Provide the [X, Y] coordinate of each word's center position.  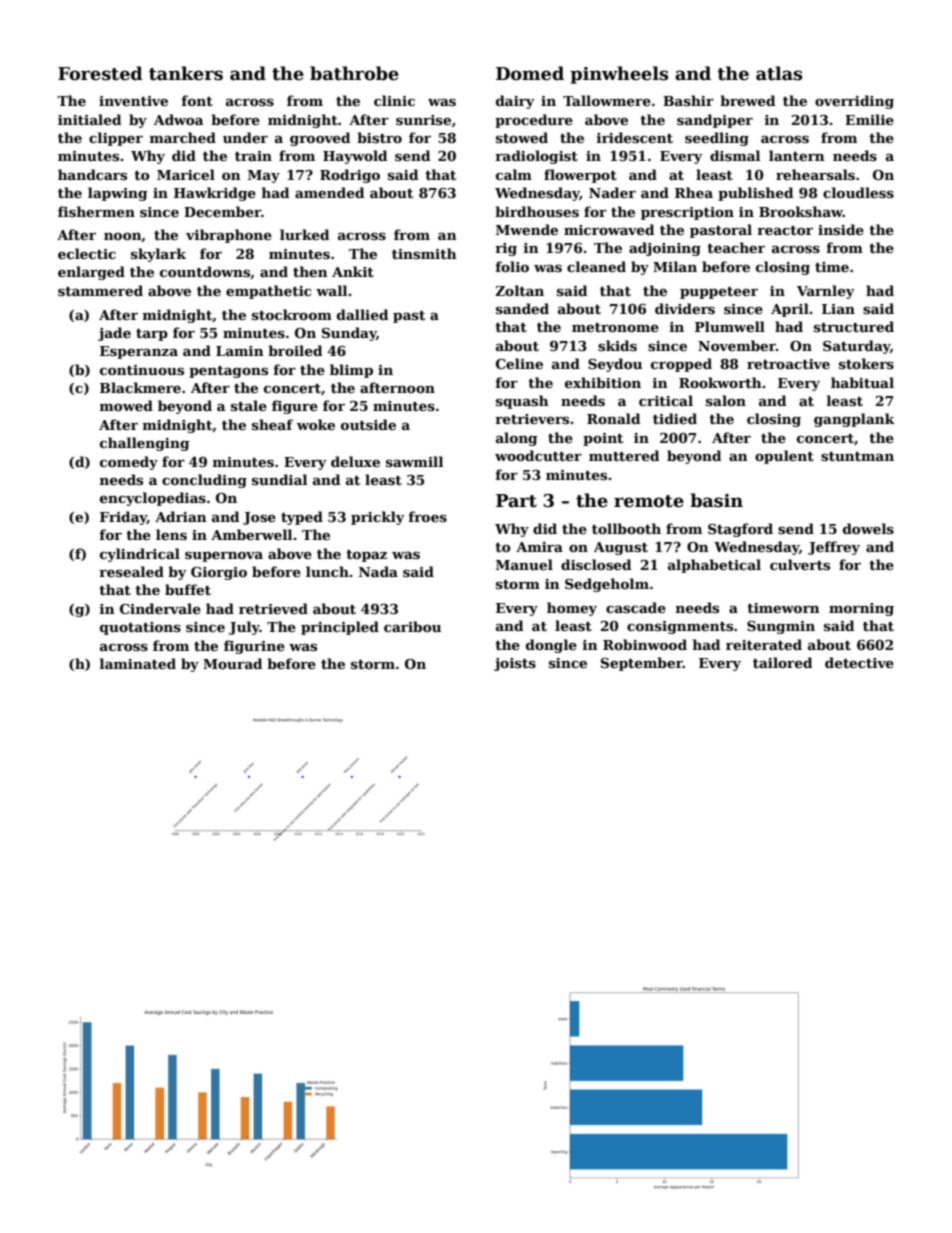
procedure [534, 121]
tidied [675, 418]
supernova [224, 557]
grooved [320, 139]
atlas [779, 73]
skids [617, 345]
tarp [152, 335]
